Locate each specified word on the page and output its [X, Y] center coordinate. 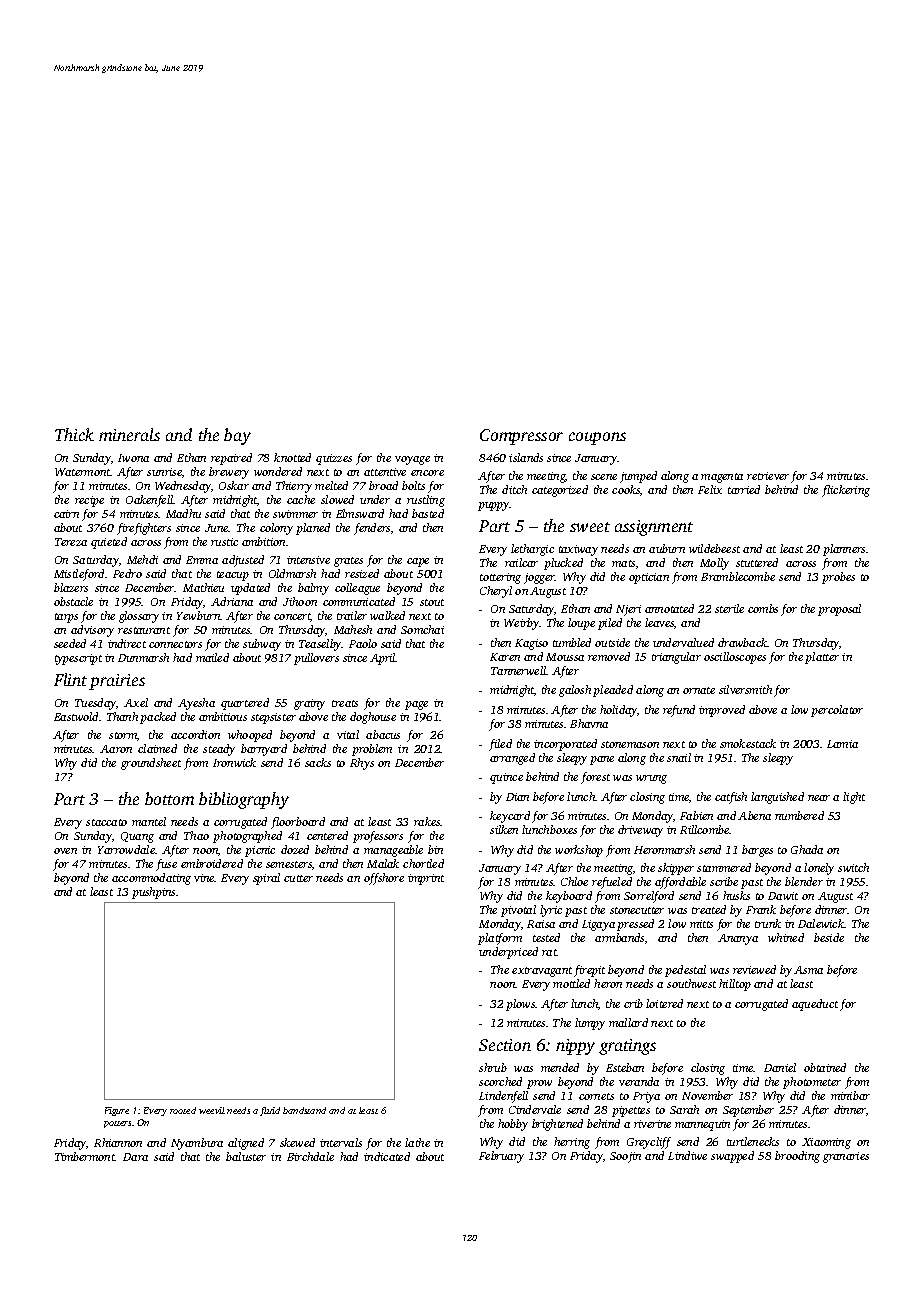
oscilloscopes [735, 658]
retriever [768, 476]
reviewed [754, 969]
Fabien [696, 815]
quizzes [334, 459]
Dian [517, 797]
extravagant [542, 972]
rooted [183, 1110]
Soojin [625, 1157]
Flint [70, 679]
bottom [169, 798]
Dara [135, 1157]
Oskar [234, 485]
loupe [581, 624]
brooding [797, 1157]
